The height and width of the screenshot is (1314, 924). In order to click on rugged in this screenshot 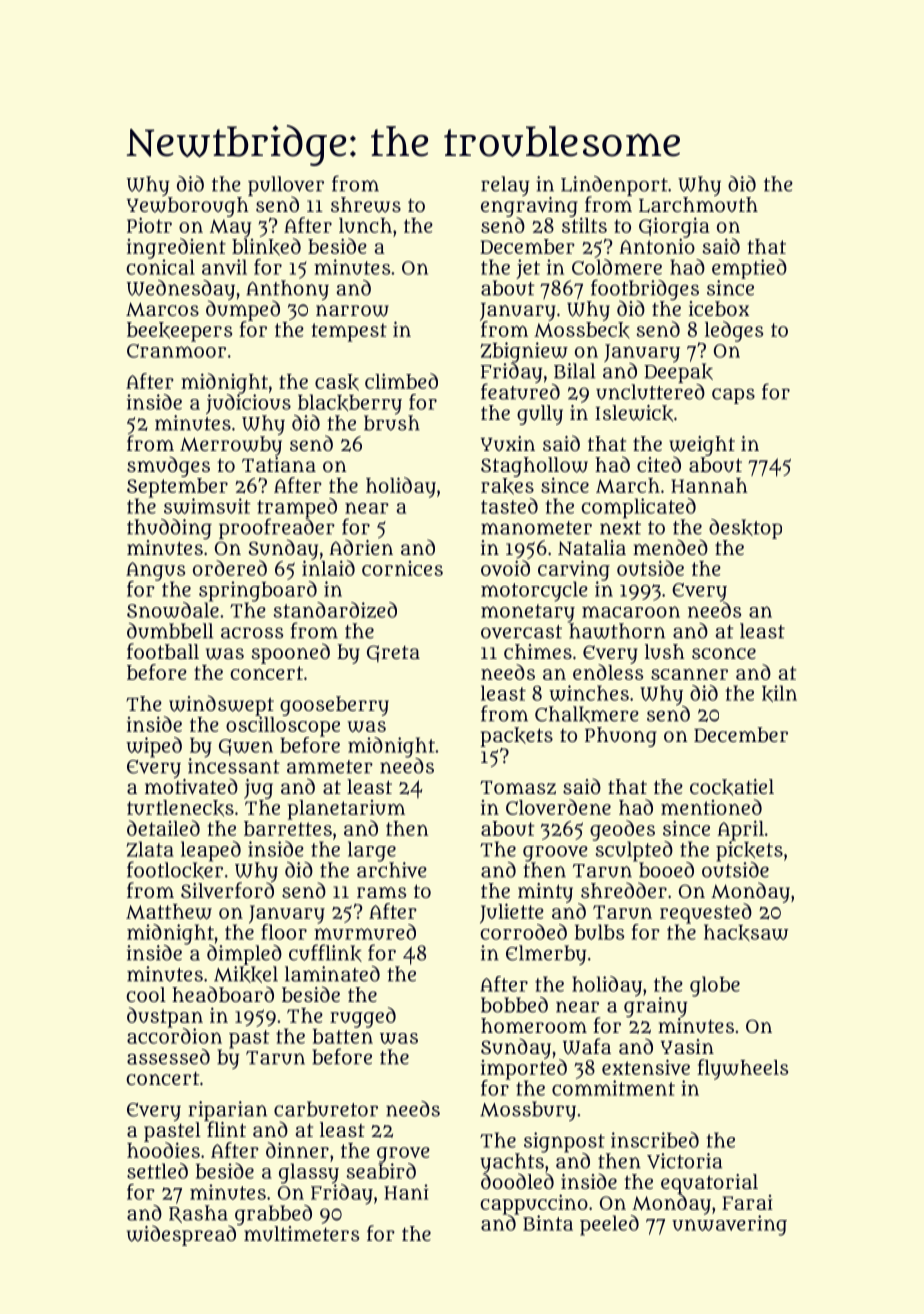, I will do `click(363, 1017)`.
